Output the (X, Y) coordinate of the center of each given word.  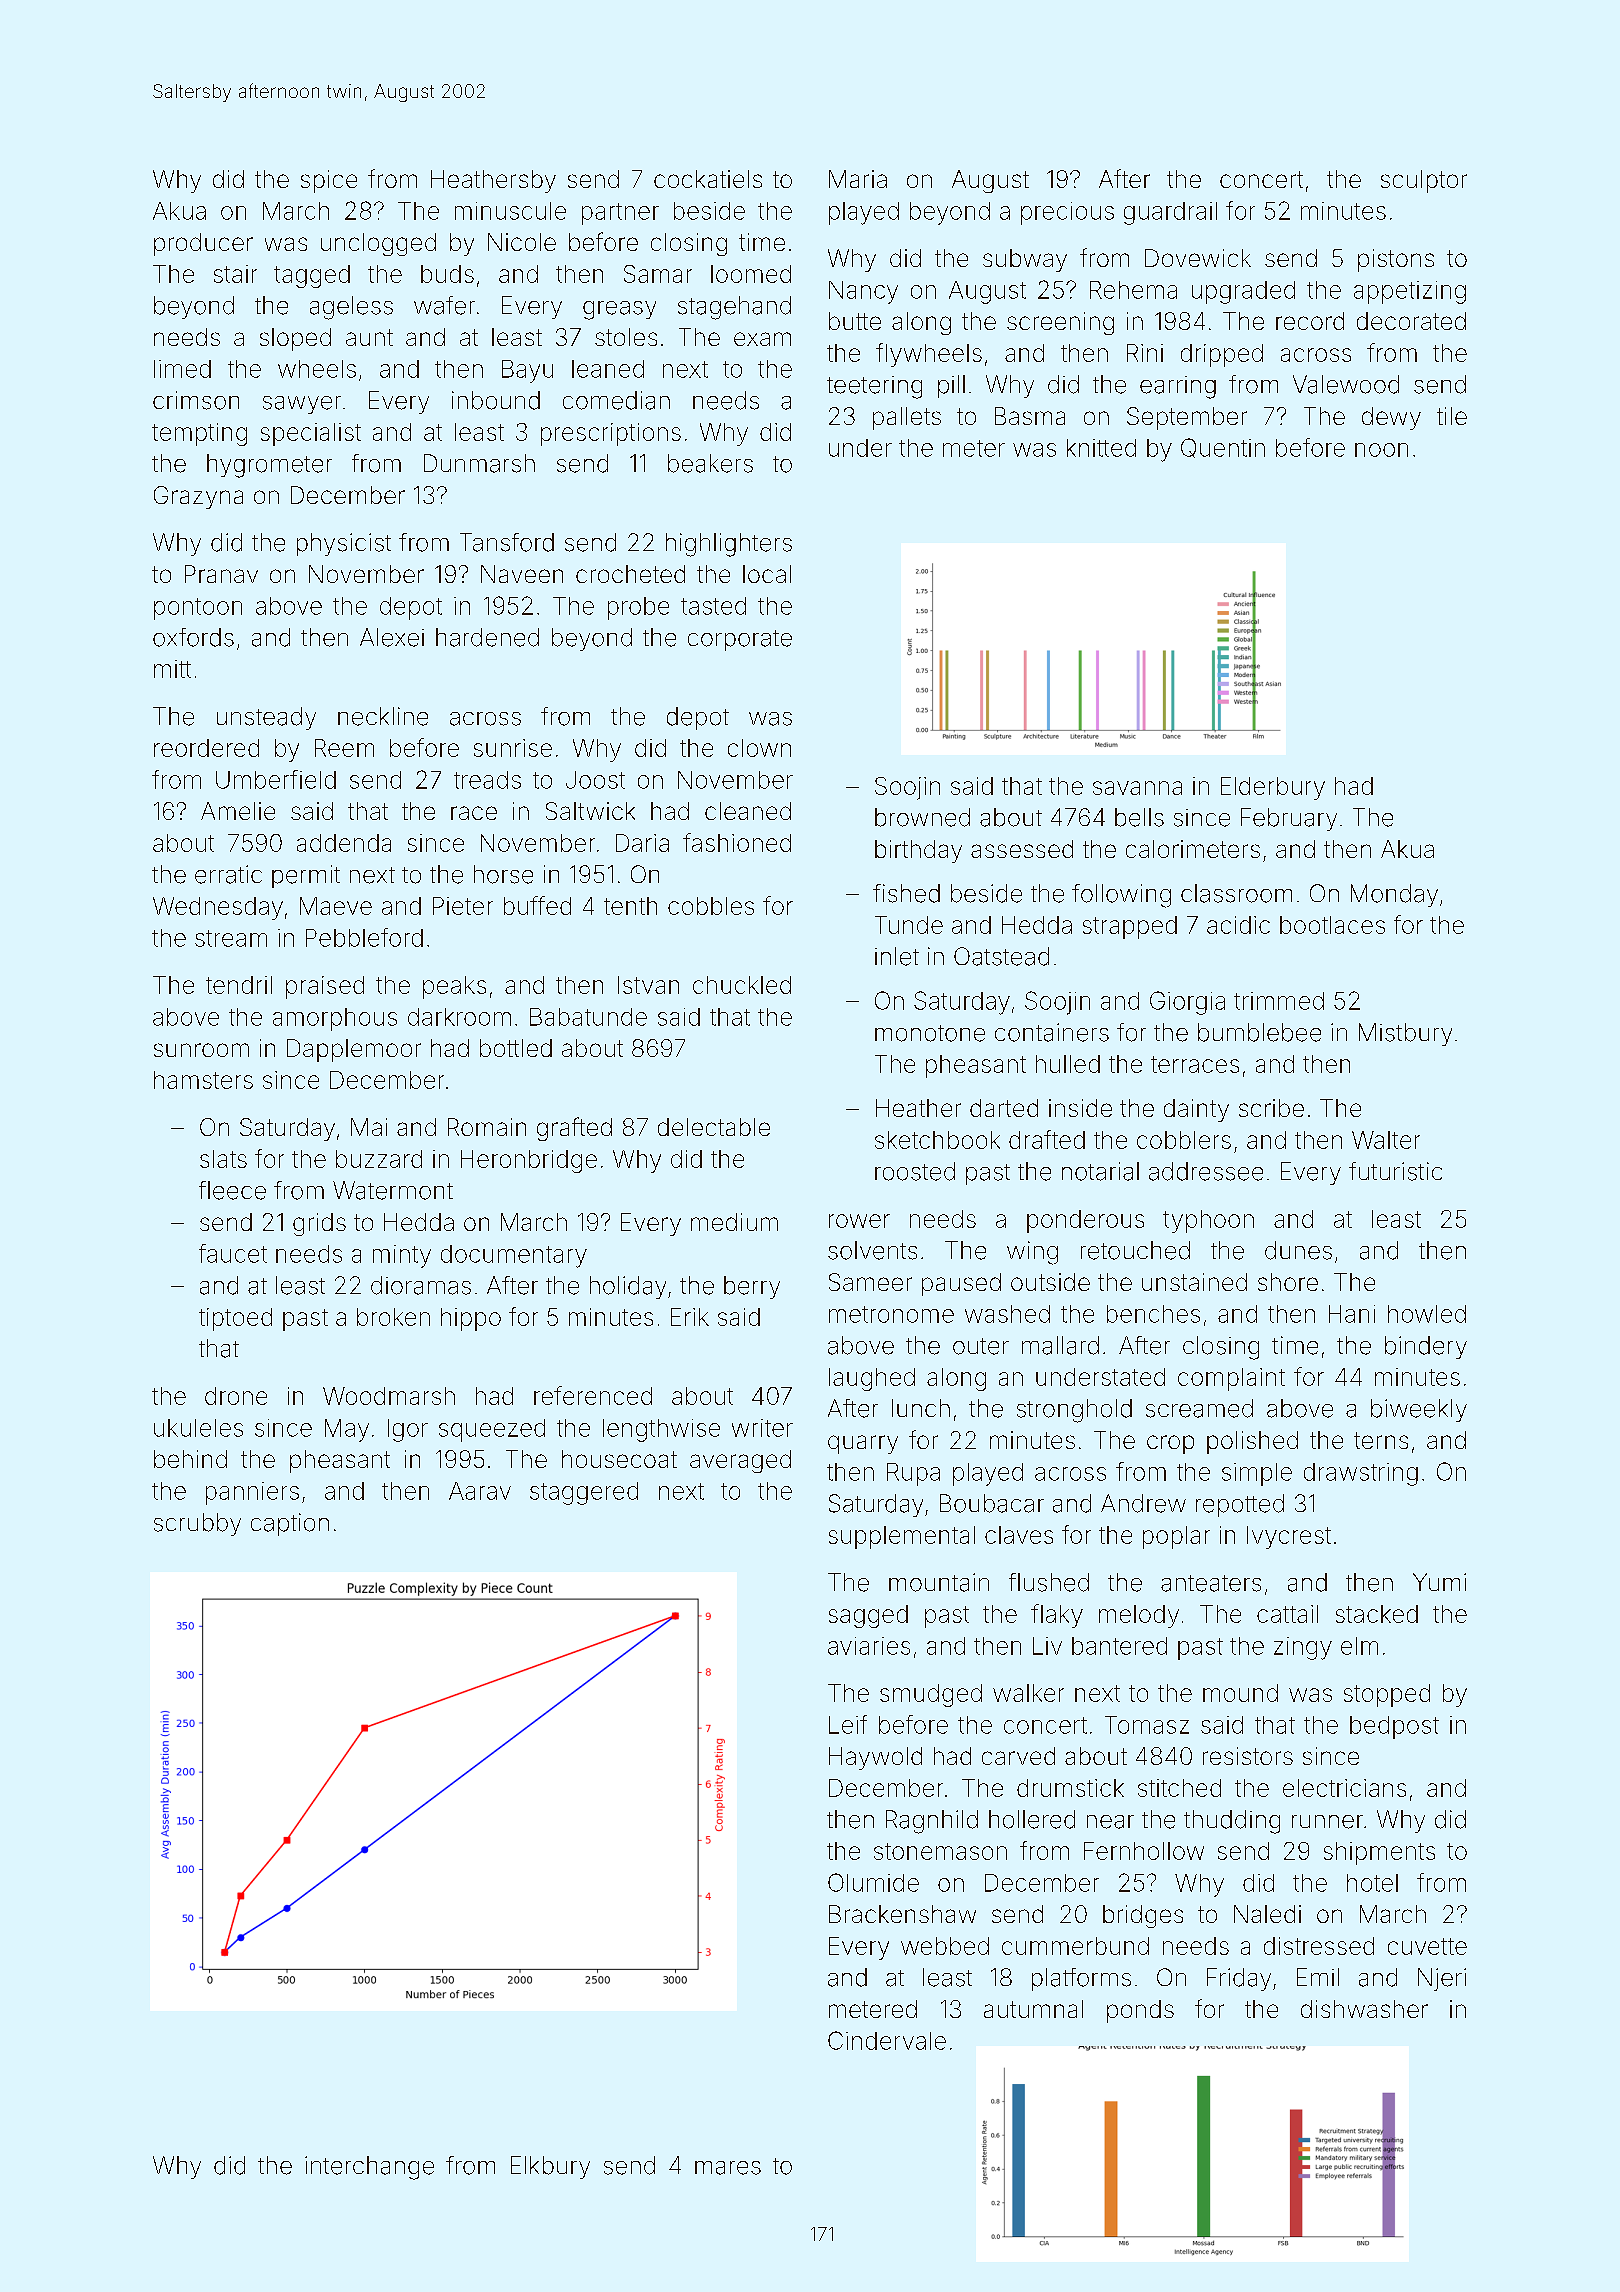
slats (223, 1159)
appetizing (1410, 292)
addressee (1206, 1171)
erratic (228, 874)
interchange (369, 2168)
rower (859, 1221)
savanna (1137, 788)
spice (329, 181)
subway (1025, 260)
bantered (1119, 1646)
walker (1028, 1693)
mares (728, 2168)
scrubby (197, 1524)
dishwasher (1364, 2009)
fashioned (737, 842)
